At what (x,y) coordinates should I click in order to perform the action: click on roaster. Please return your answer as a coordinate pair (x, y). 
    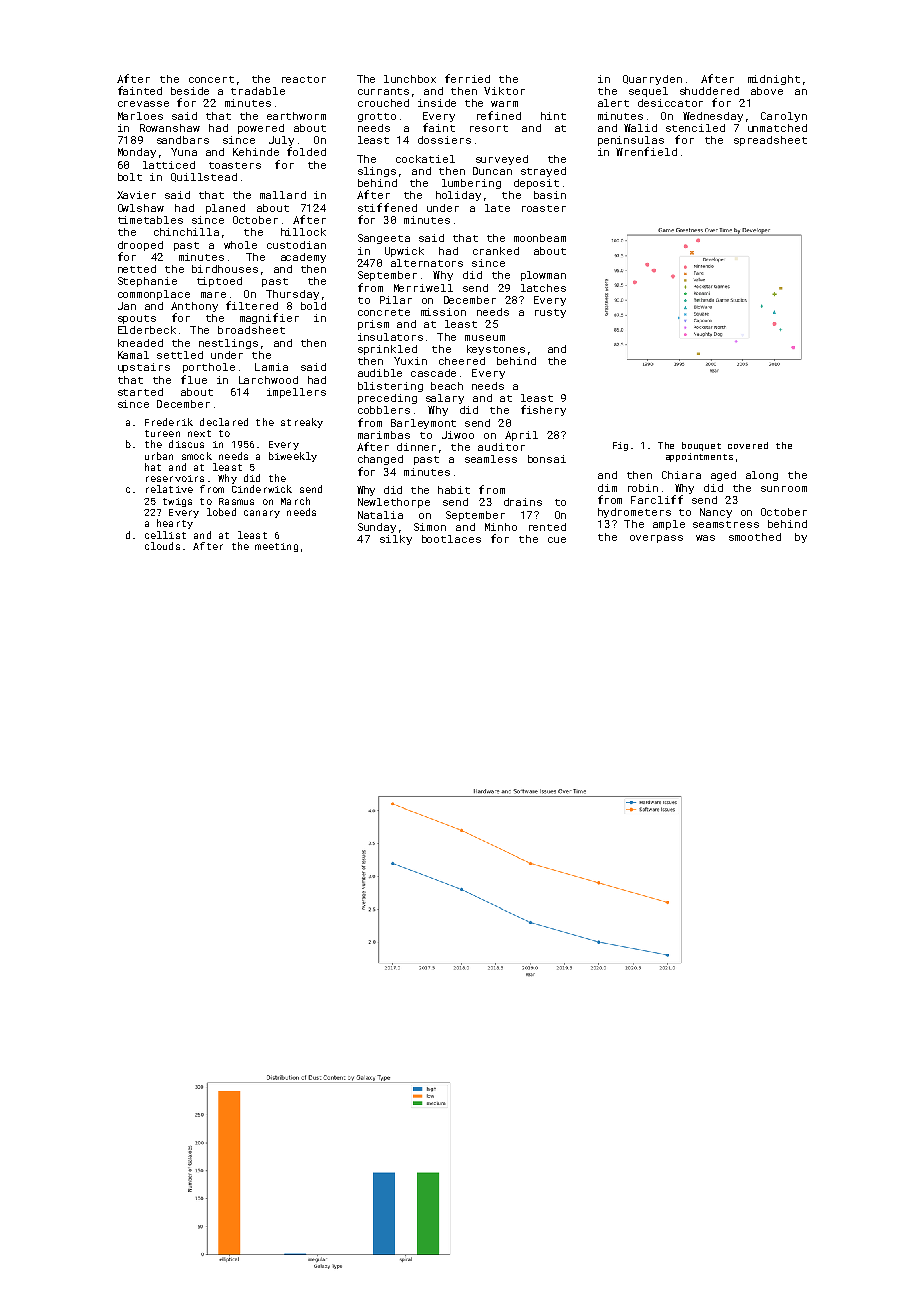
    Looking at the image, I should click on (544, 208).
